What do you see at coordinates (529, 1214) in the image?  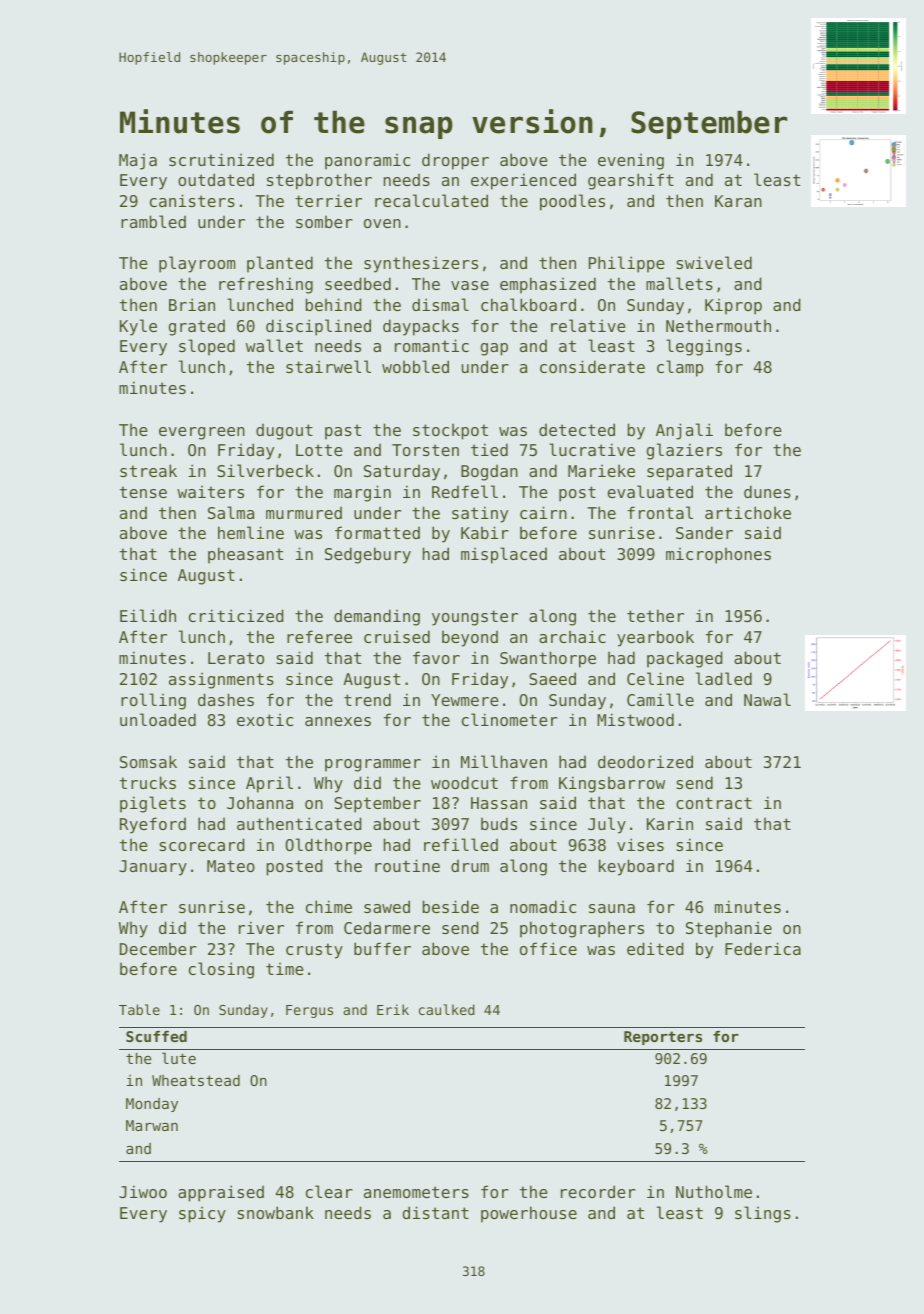 I see `powerhouse` at bounding box center [529, 1214].
